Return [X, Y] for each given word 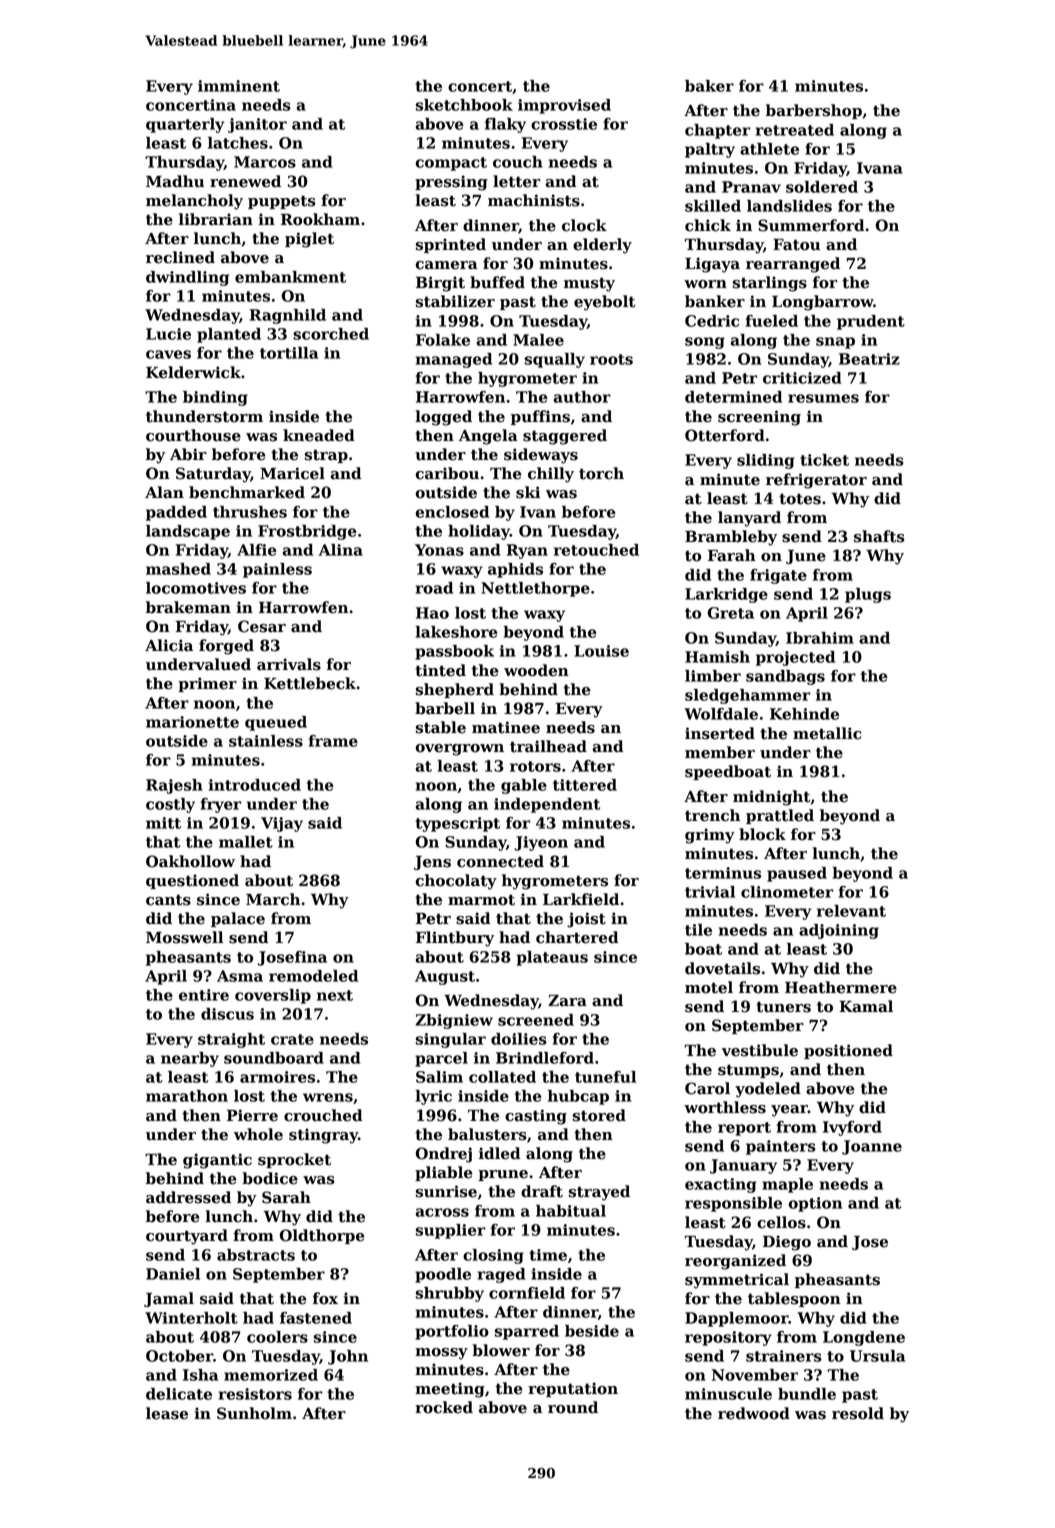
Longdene [864, 1338]
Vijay [282, 824]
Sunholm [254, 1413]
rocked [444, 1407]
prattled [780, 816]
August [445, 977]
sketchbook [464, 105]
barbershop [814, 111]
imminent [239, 86]
